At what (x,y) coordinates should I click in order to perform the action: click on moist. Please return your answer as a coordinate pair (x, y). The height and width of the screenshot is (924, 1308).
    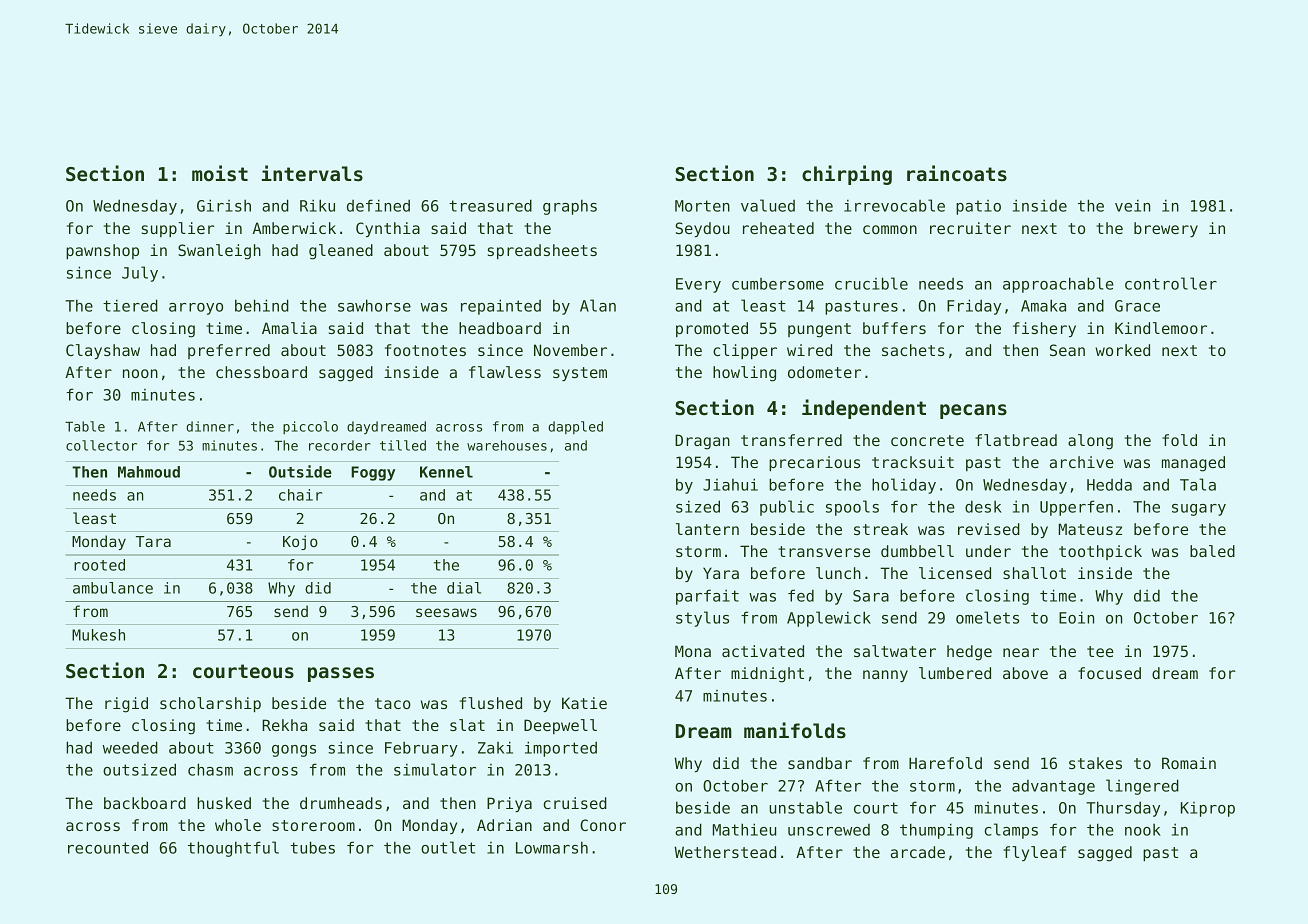
    Looking at the image, I should click on (220, 173).
